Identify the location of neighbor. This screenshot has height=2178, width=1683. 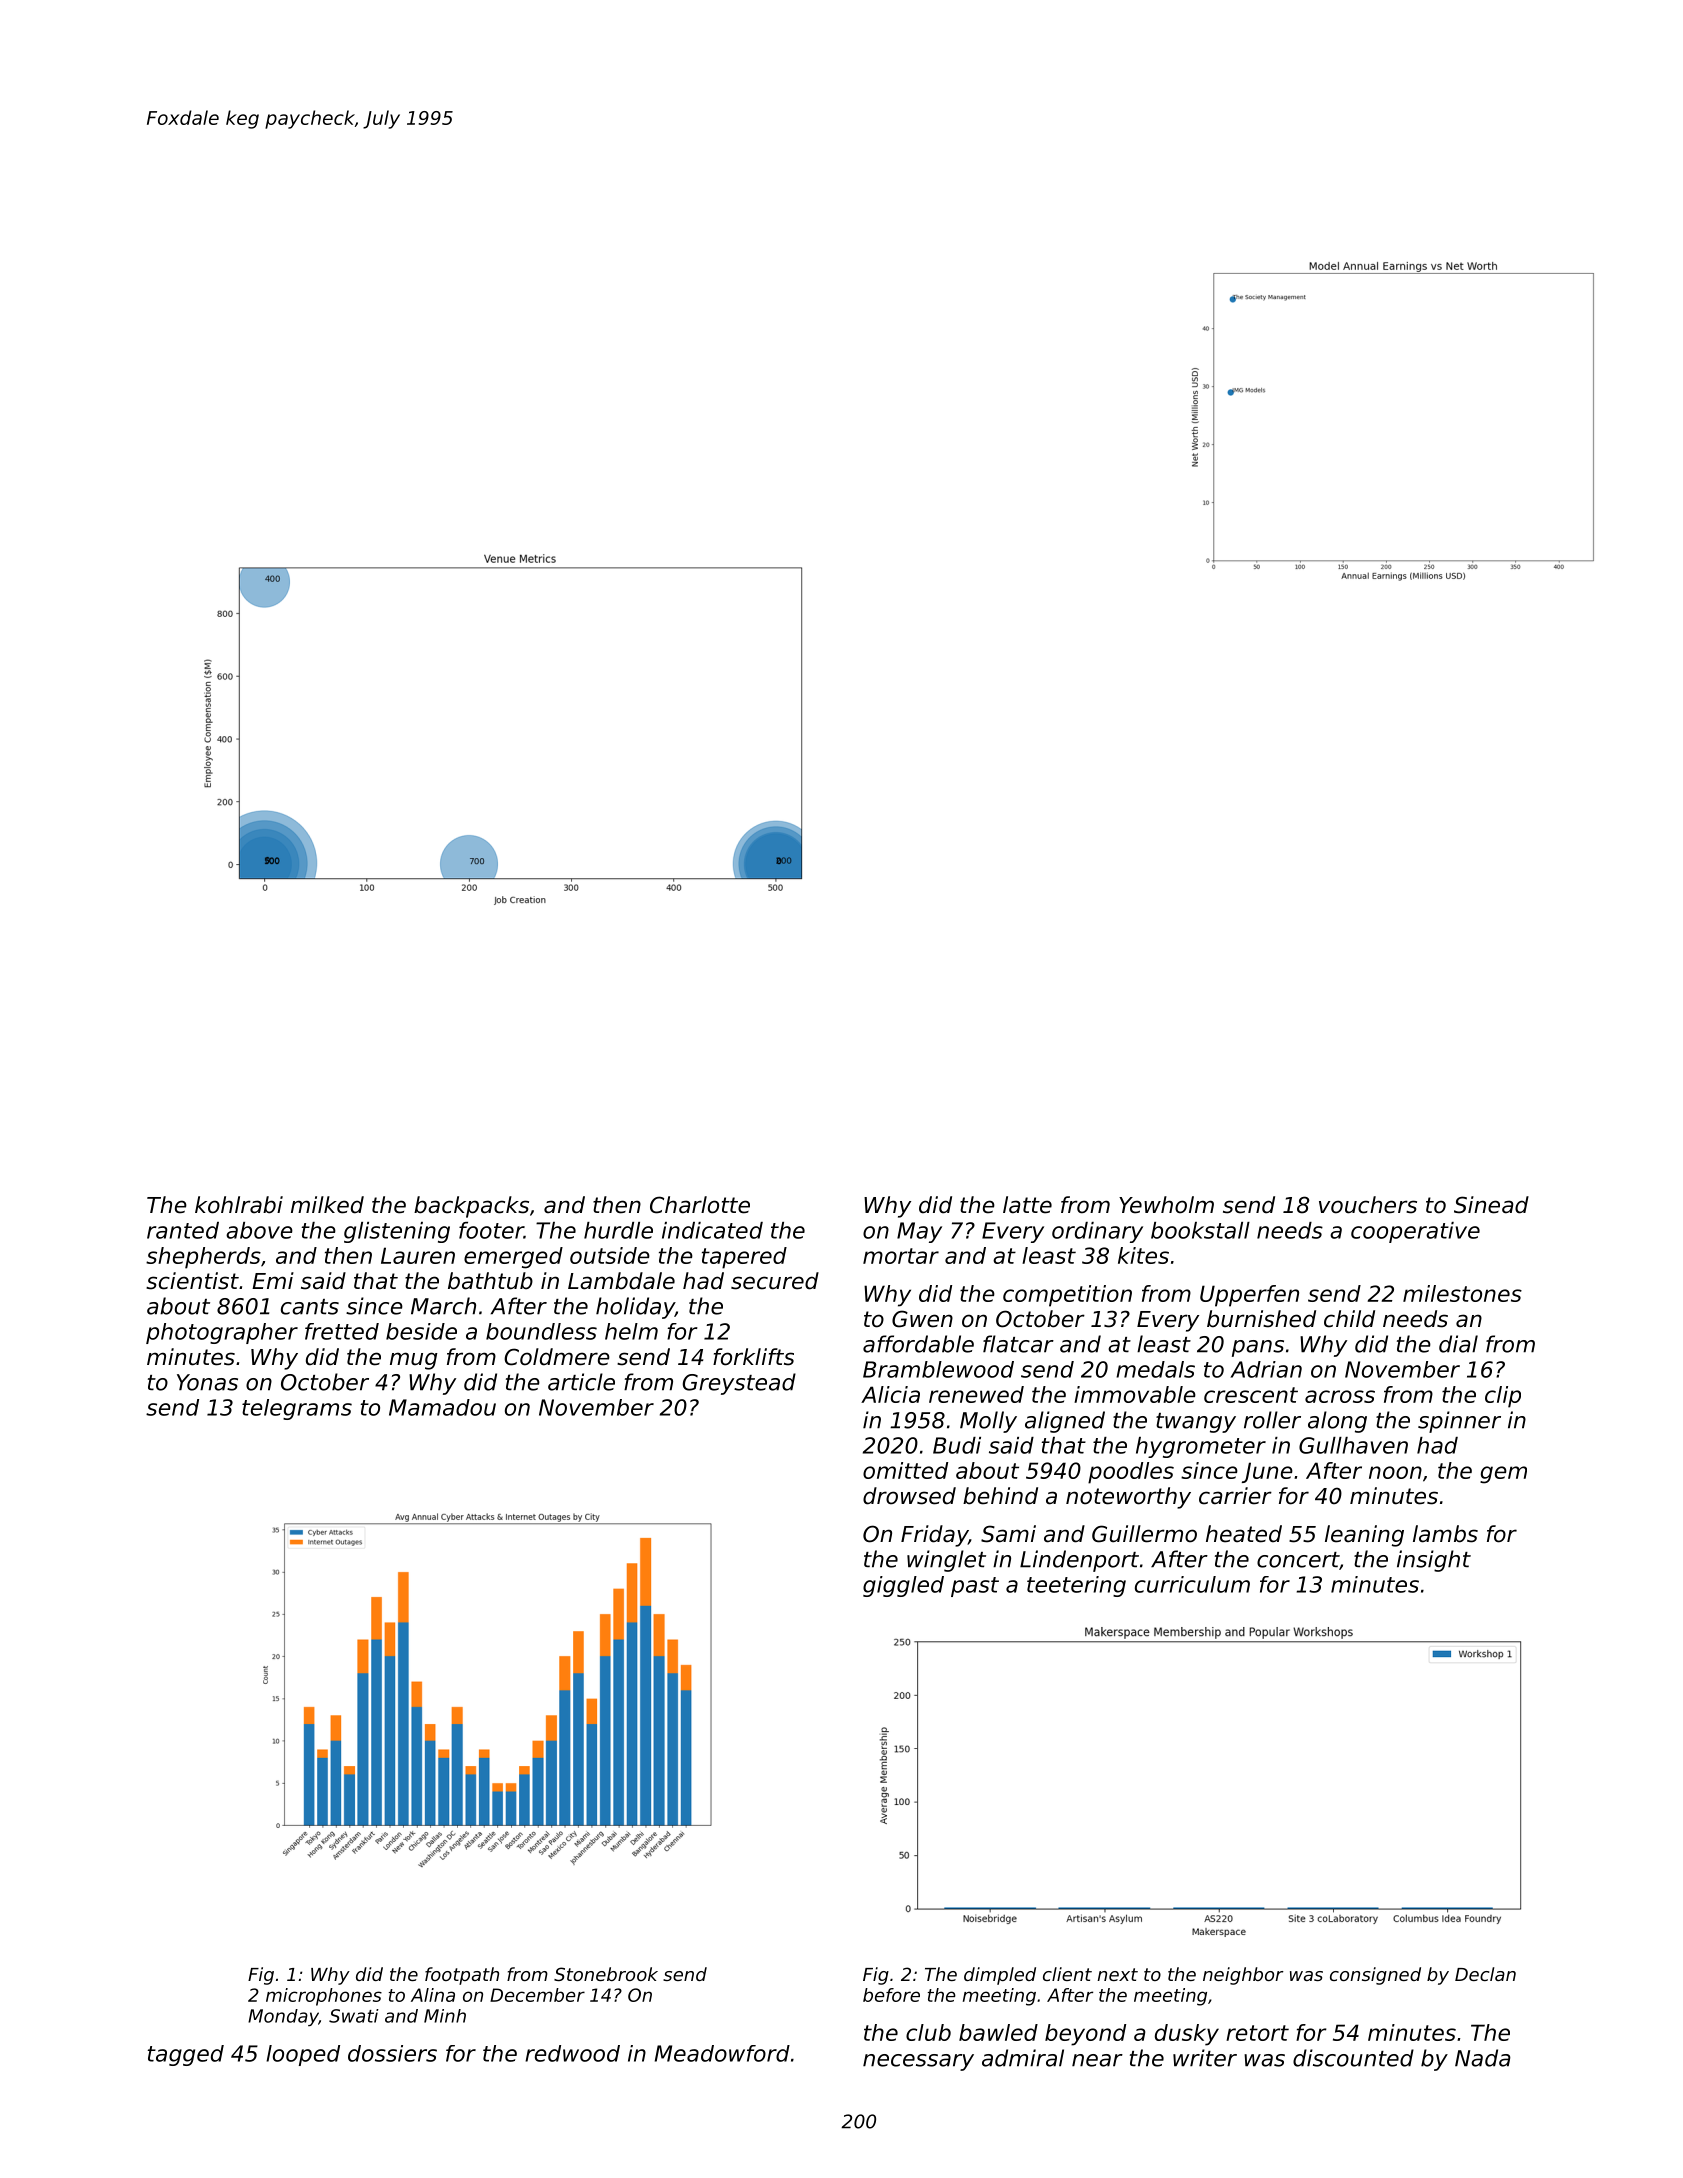
(1243, 1976).
